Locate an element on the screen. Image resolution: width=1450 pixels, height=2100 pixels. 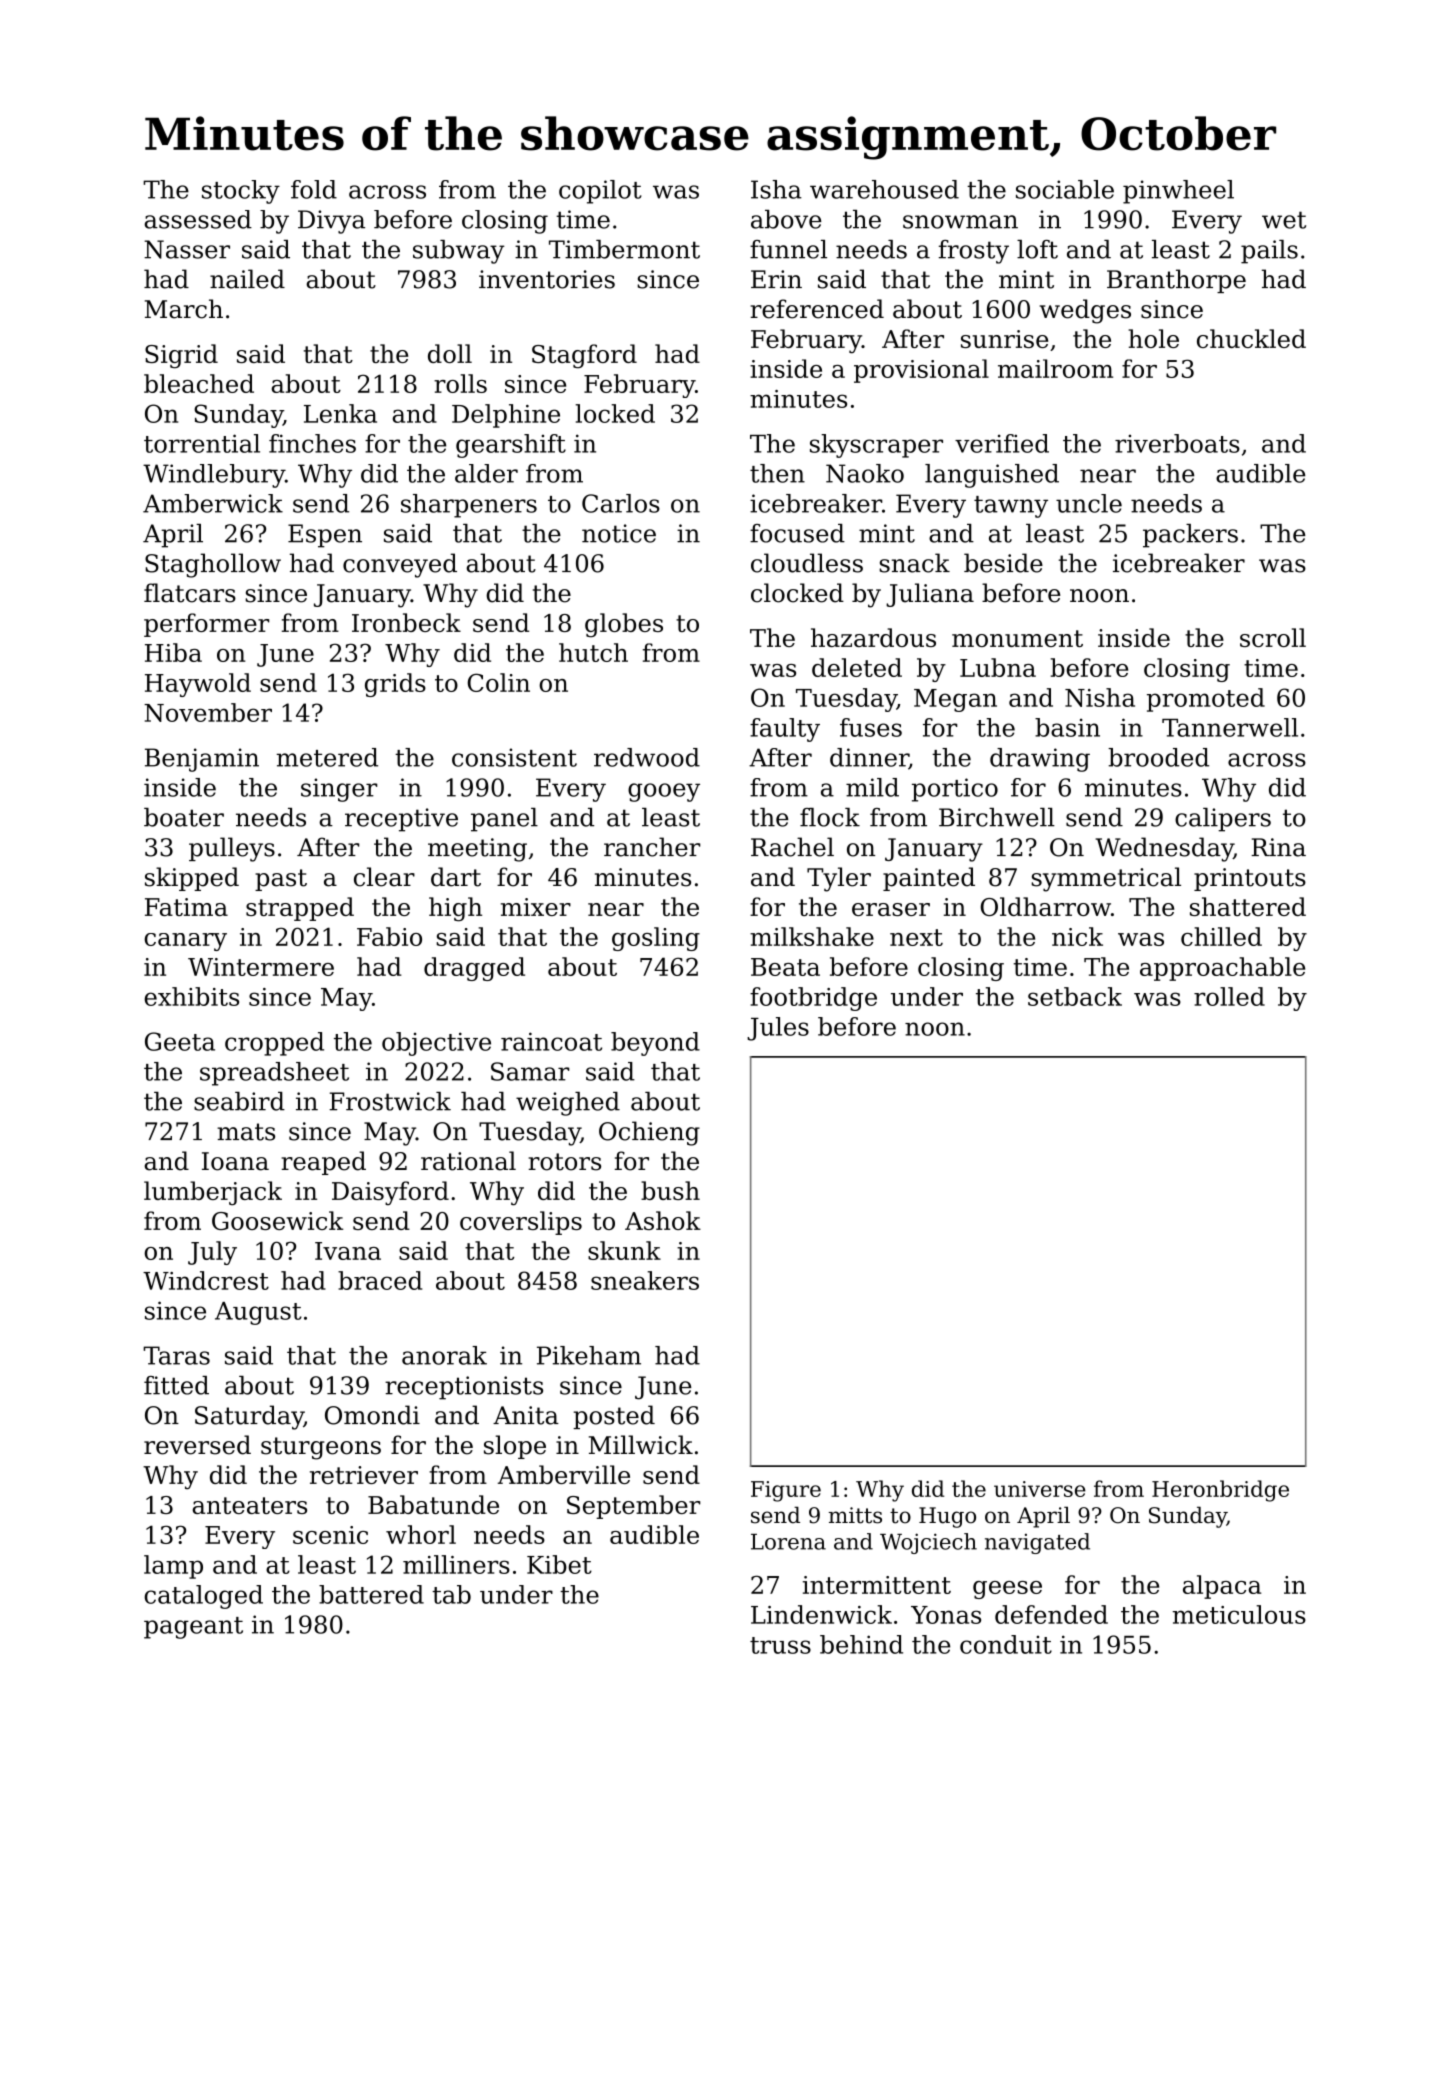
copilot is located at coordinates (600, 192).
